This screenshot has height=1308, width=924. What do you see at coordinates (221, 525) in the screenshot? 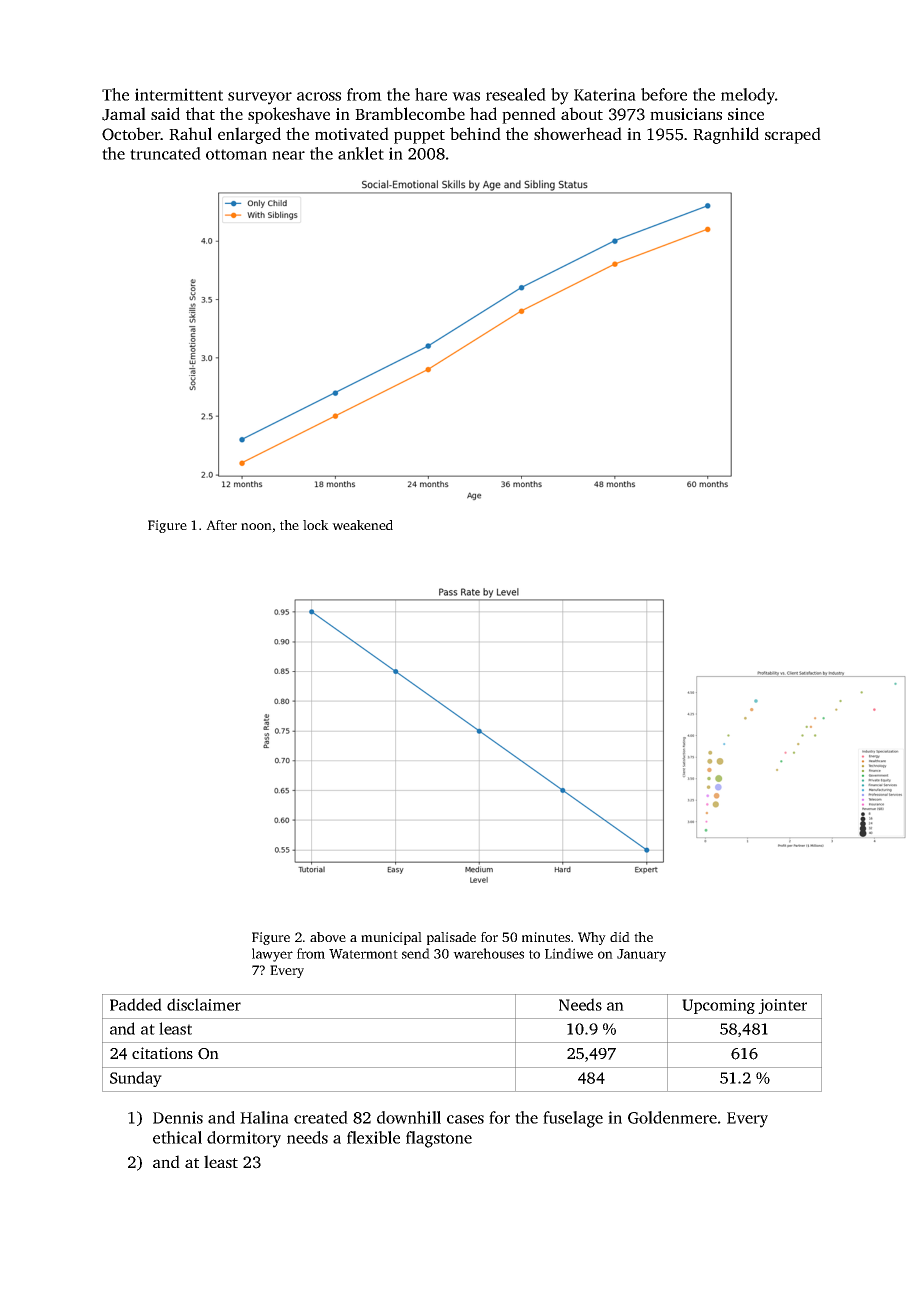
I see `After` at bounding box center [221, 525].
